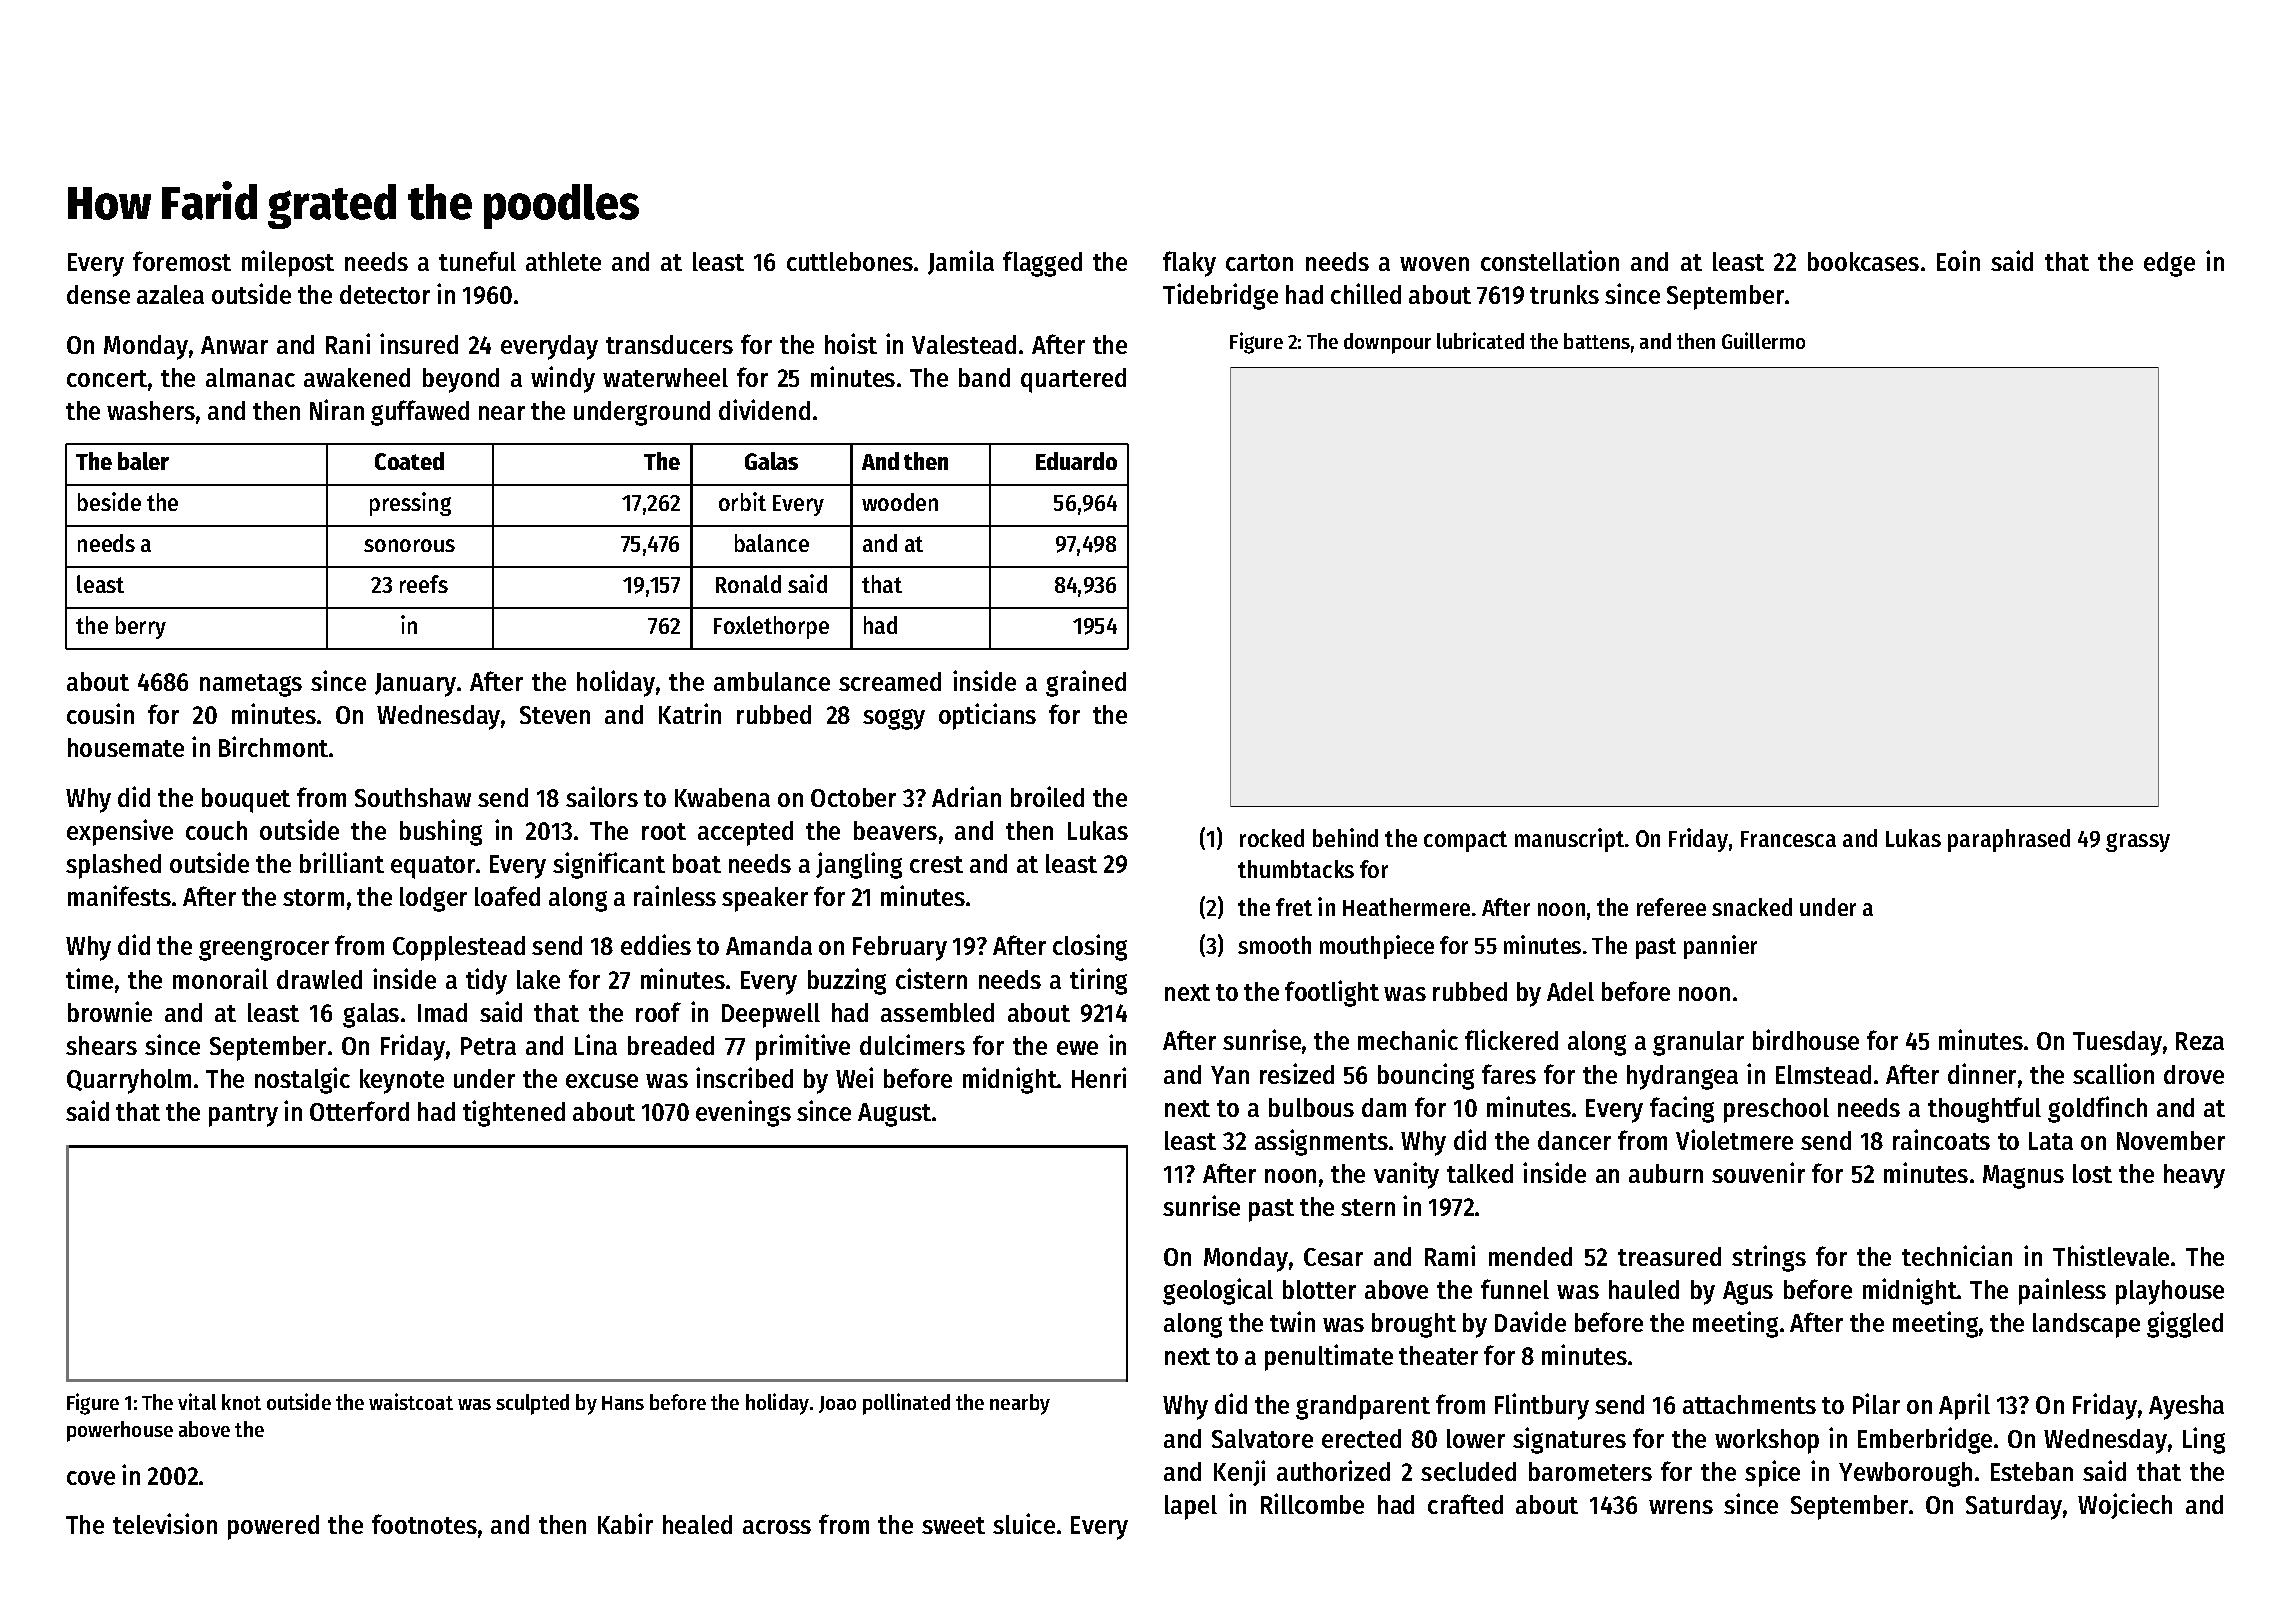 This document has width=2292, height=1620. What do you see at coordinates (1763, 340) in the document?
I see `Guillermo` at bounding box center [1763, 340].
